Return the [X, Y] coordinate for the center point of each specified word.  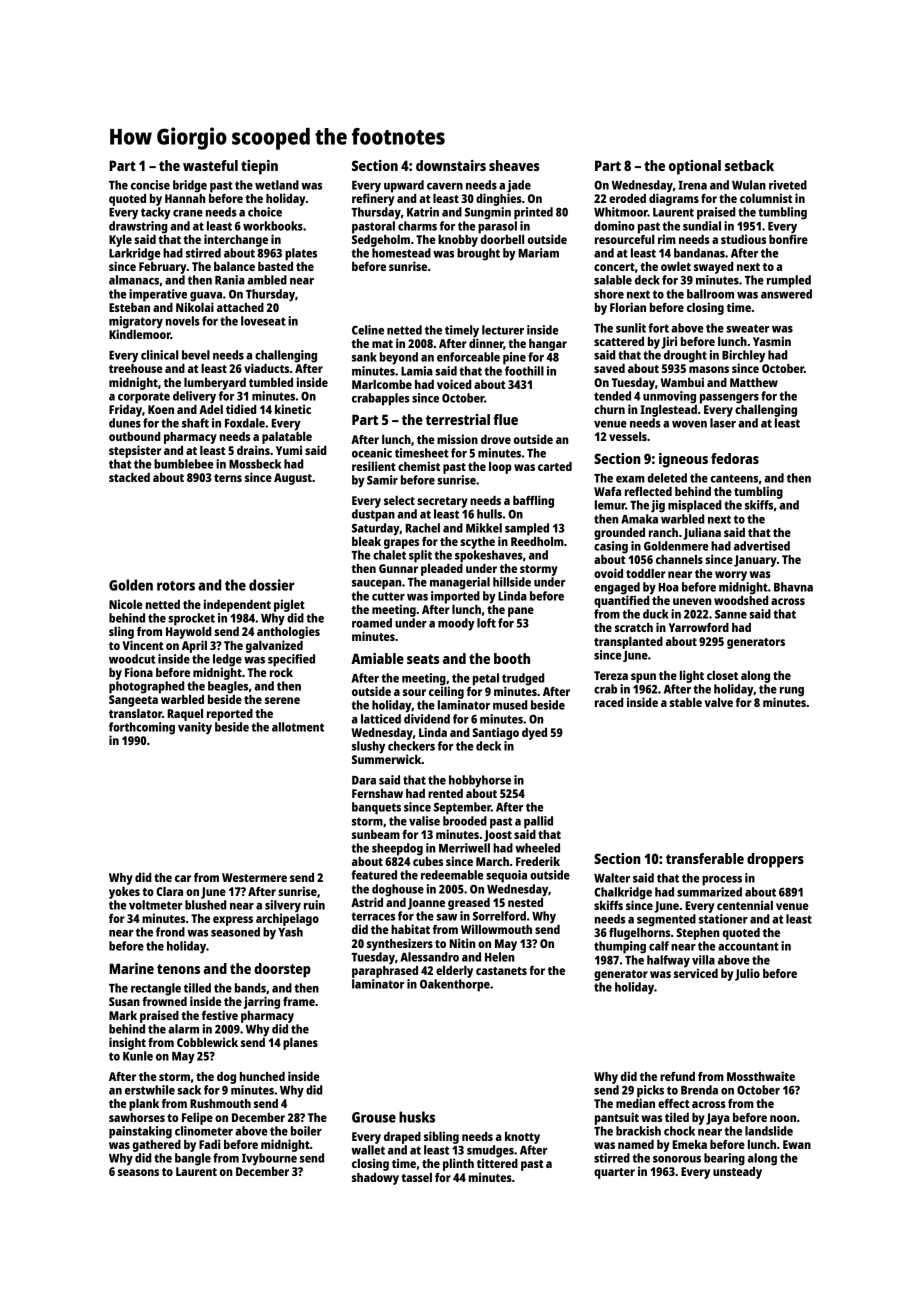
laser [723, 423]
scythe [477, 543]
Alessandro [429, 957]
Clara [169, 891]
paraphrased [385, 972]
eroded [627, 198]
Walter [612, 878]
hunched [262, 1076]
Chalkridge [623, 893]
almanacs [134, 280]
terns [228, 478]
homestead [401, 253]
